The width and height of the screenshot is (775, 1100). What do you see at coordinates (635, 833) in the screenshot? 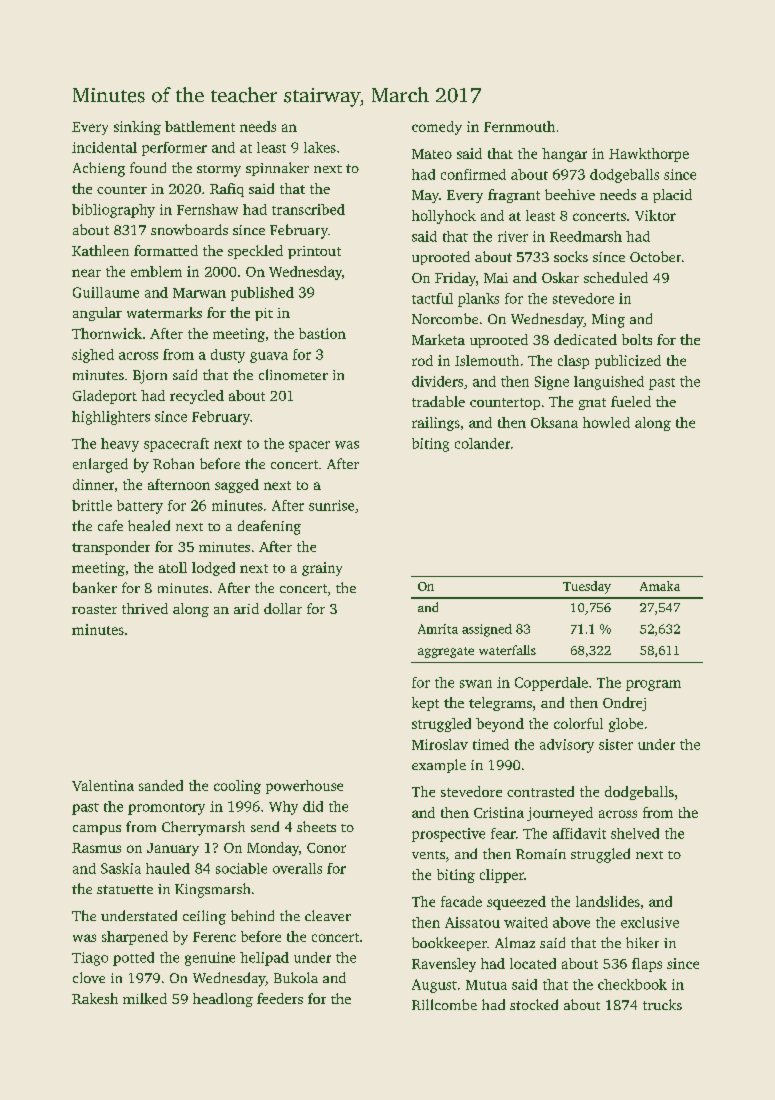
I see `shelved` at bounding box center [635, 833].
